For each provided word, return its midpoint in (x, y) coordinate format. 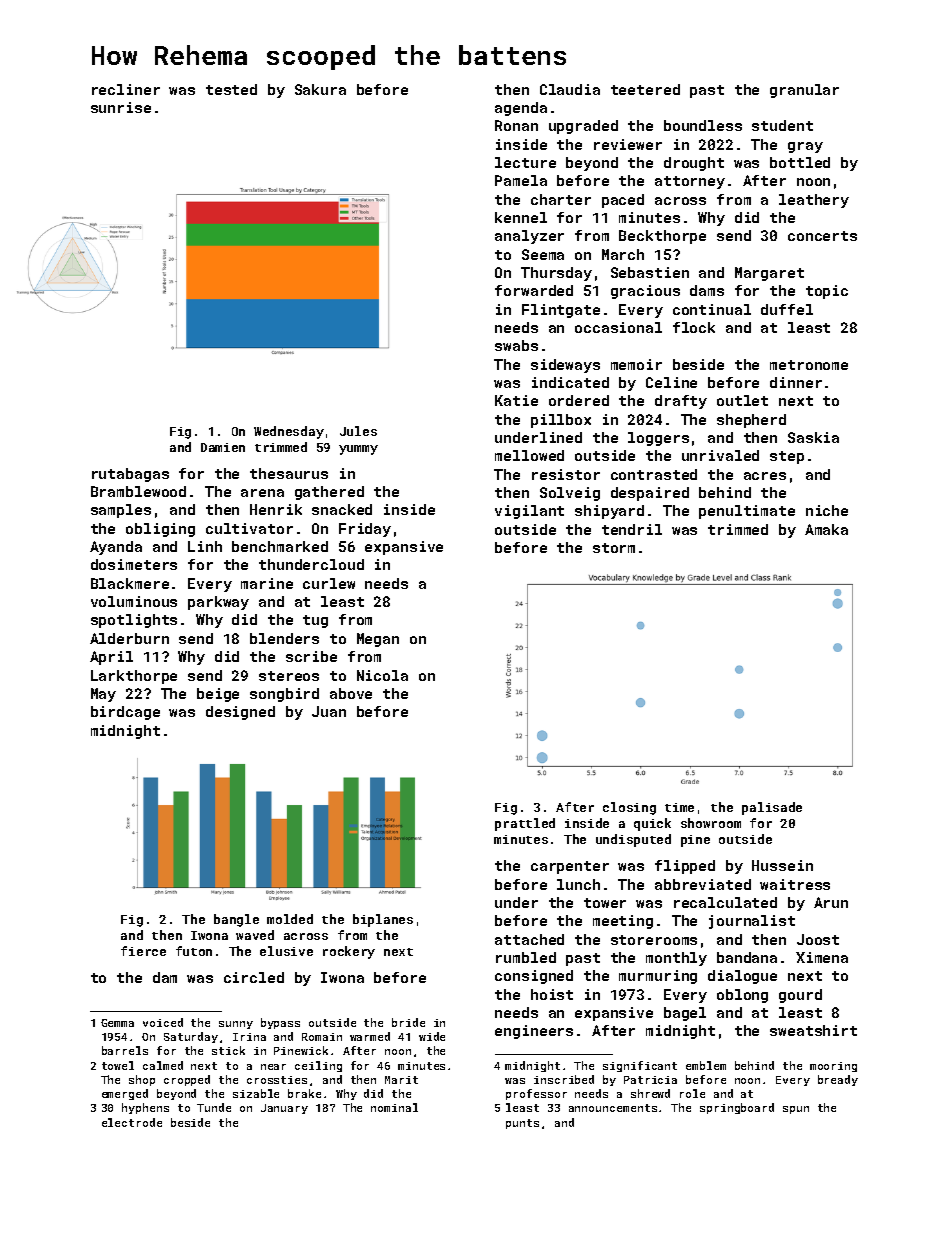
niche (827, 510)
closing (629, 808)
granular (804, 91)
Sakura (320, 89)
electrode (132, 1122)
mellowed (529, 455)
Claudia (570, 89)
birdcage (125, 713)
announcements (613, 1108)
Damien (223, 447)
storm (614, 548)
